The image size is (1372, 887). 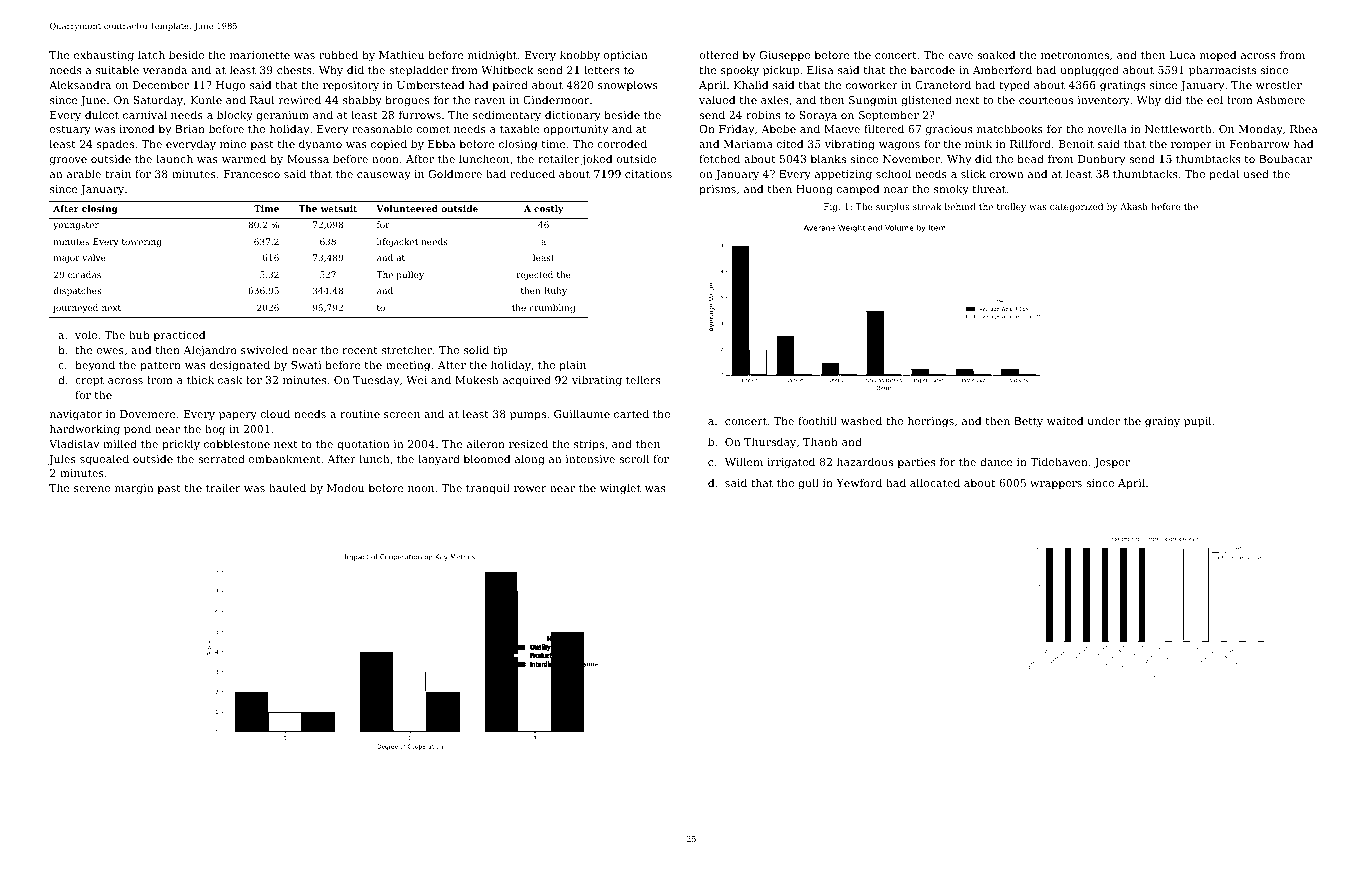 What do you see at coordinates (931, 422) in the screenshot?
I see `herrings` at bounding box center [931, 422].
